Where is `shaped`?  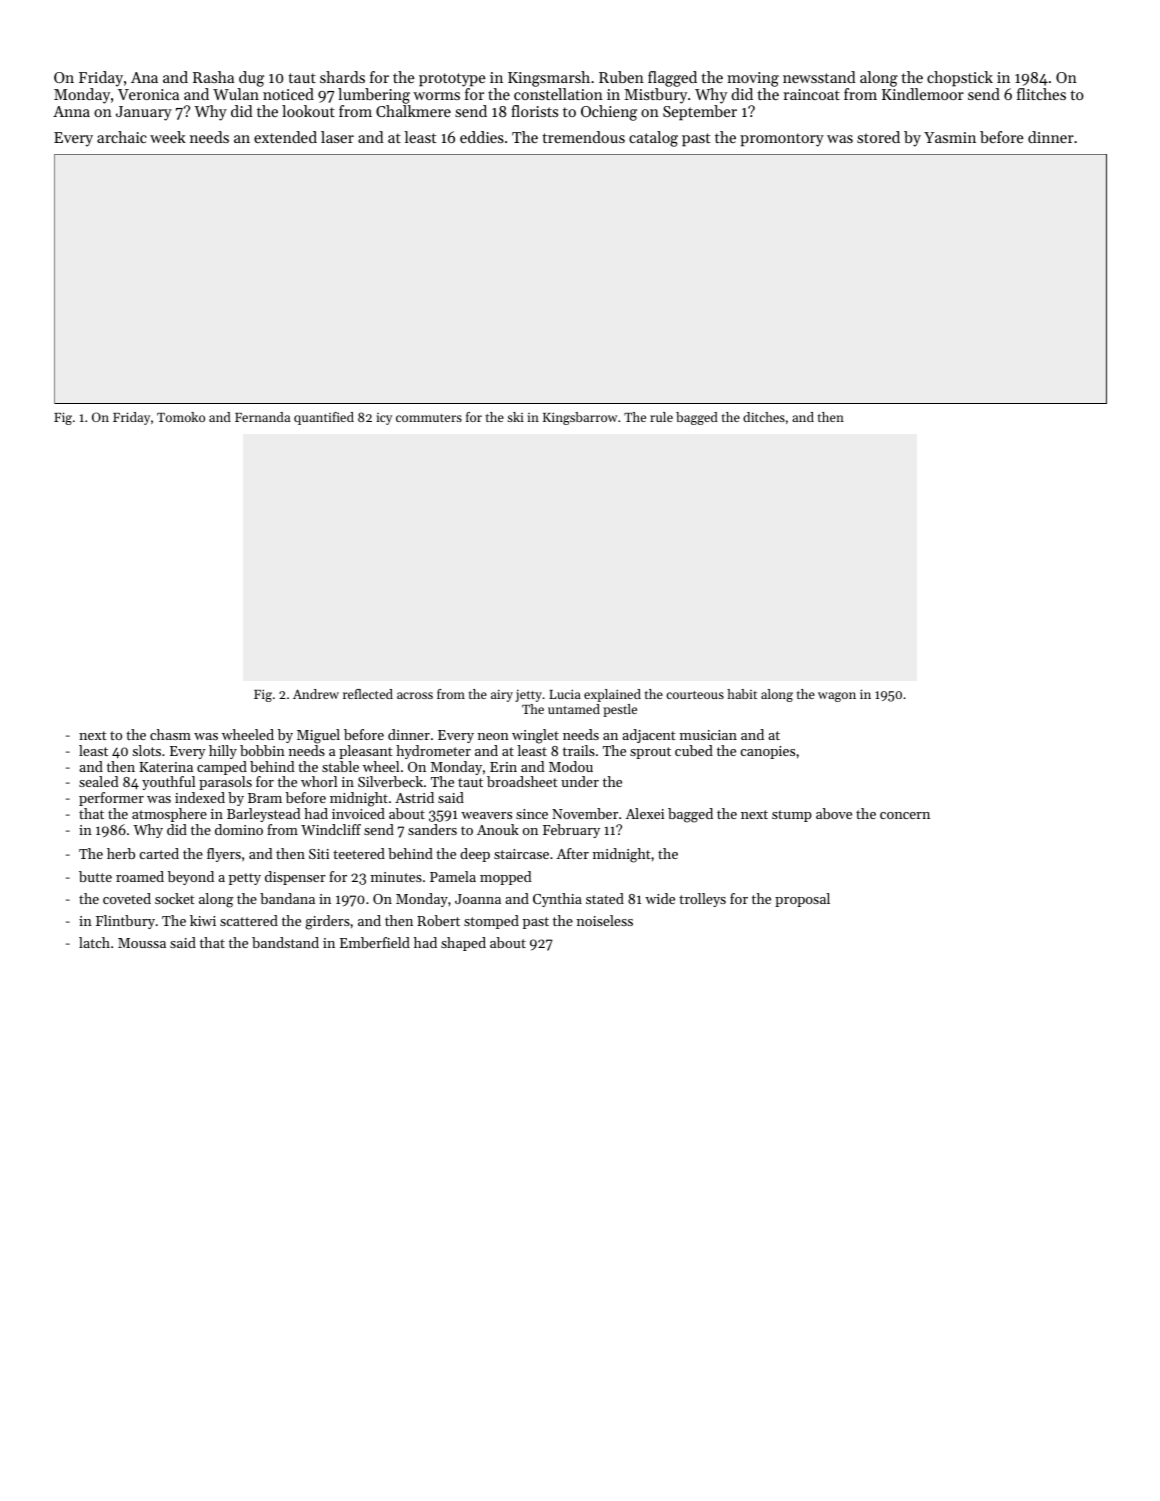 shaped is located at coordinates (463, 944).
